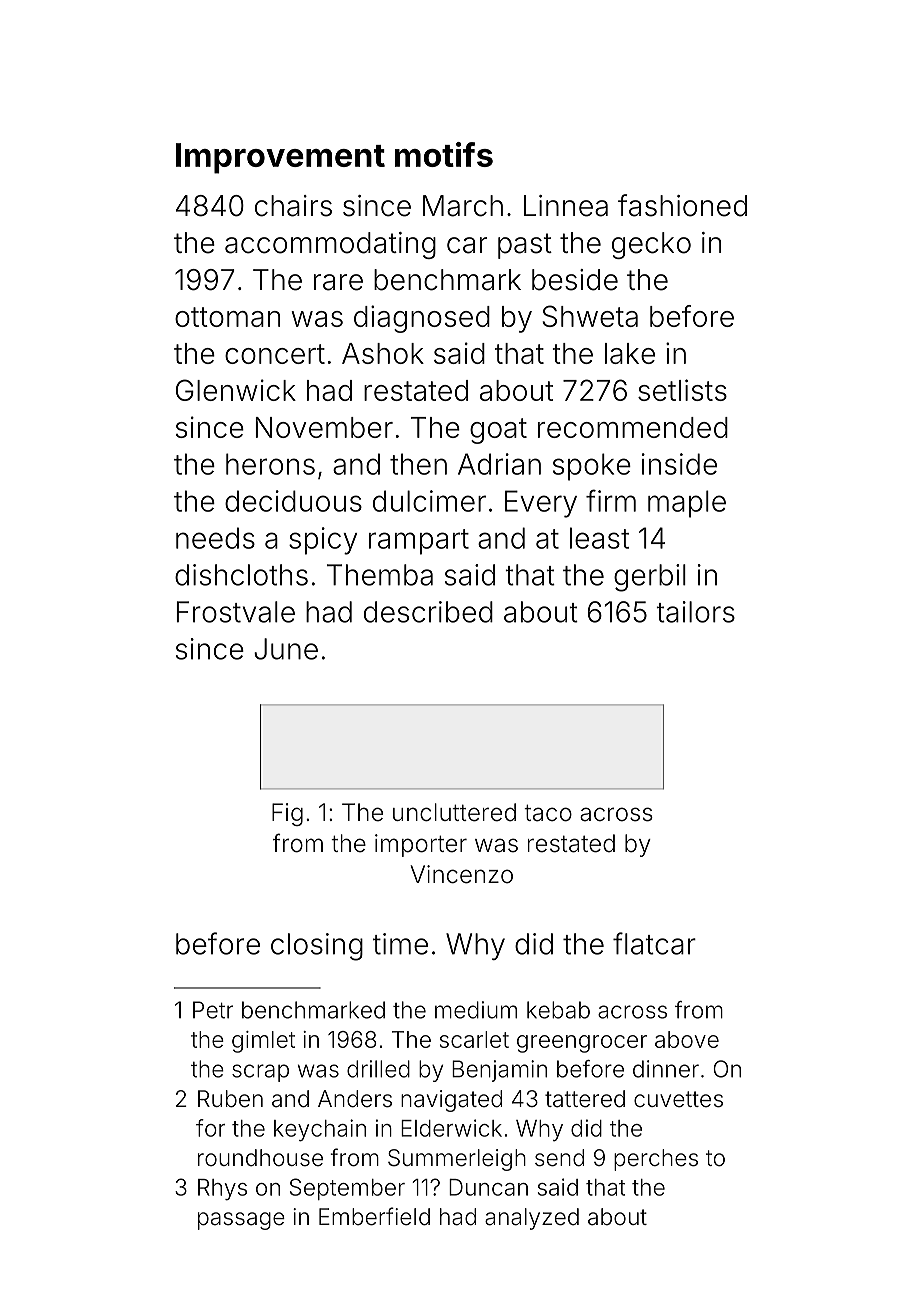 The height and width of the screenshot is (1311, 924). What do you see at coordinates (270, 464) in the screenshot?
I see `herons` at bounding box center [270, 464].
